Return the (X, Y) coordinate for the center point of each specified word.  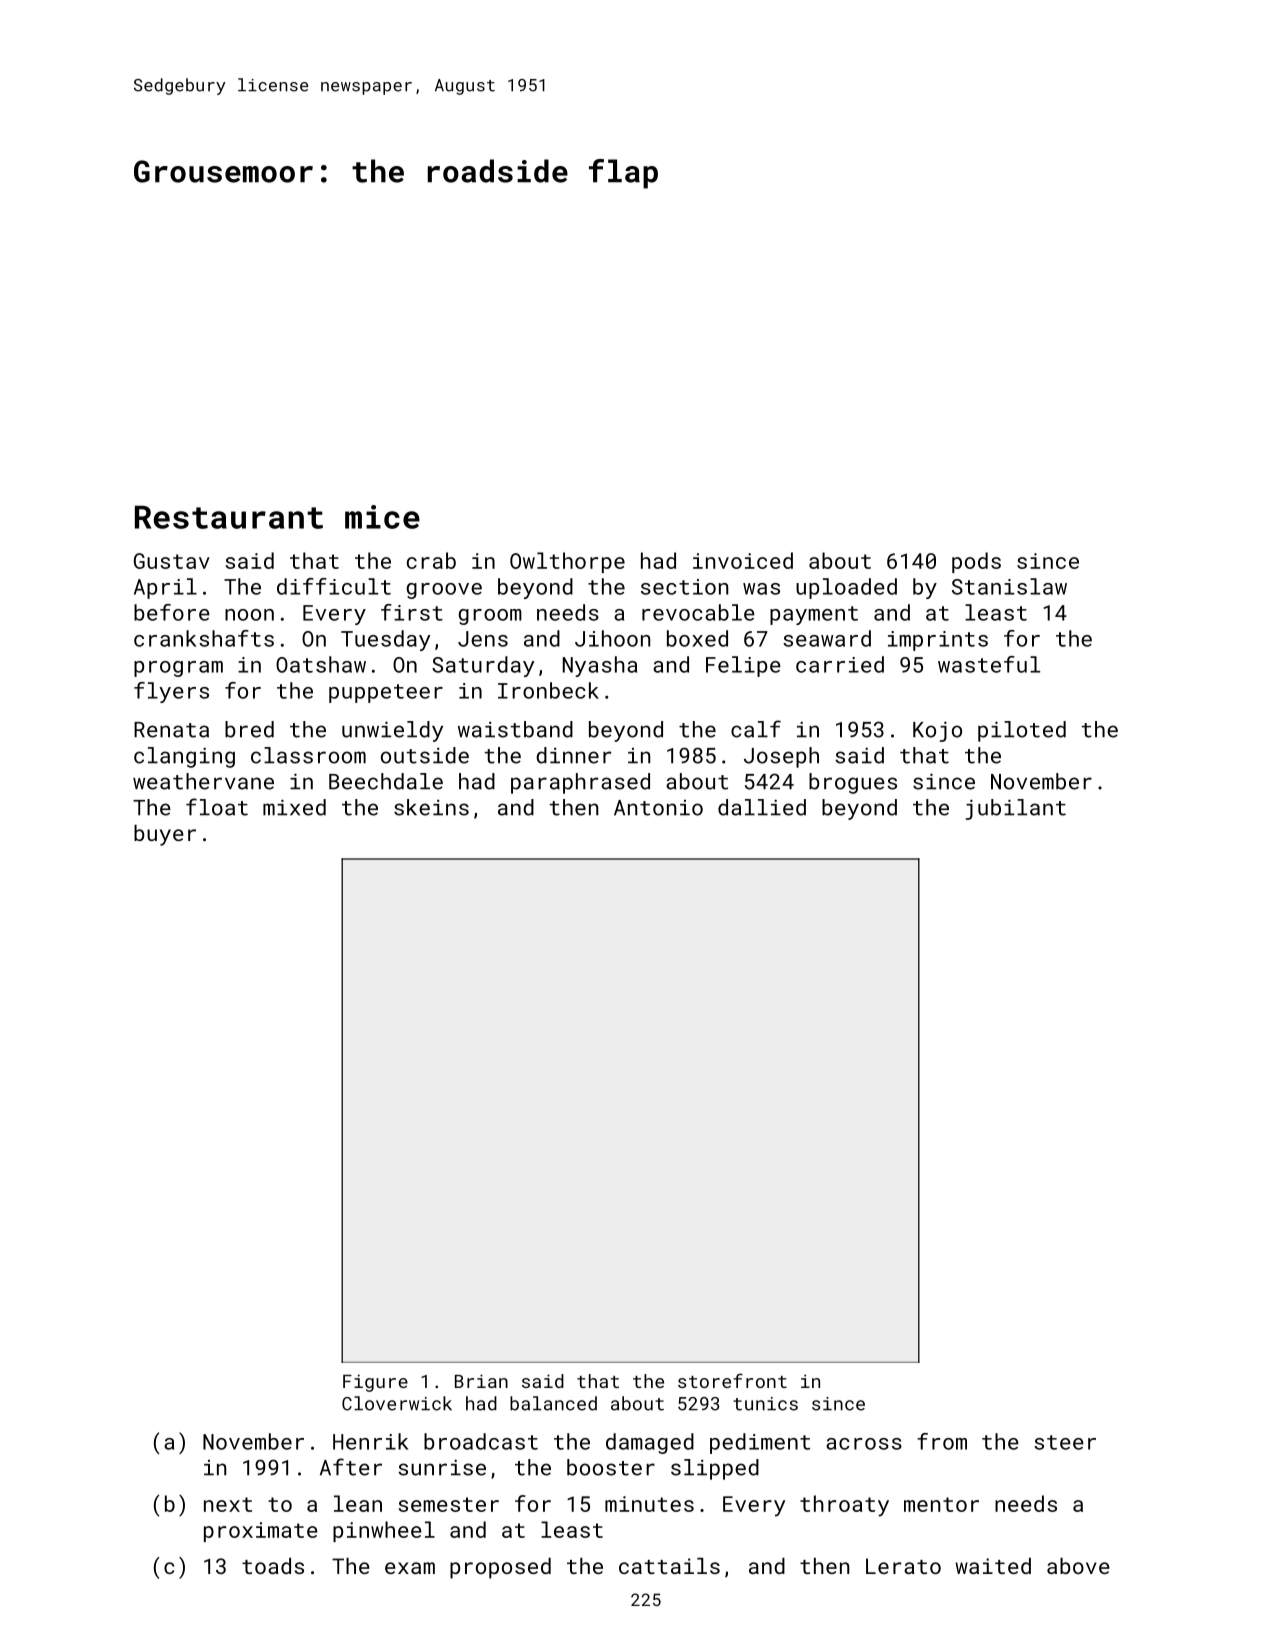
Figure (375, 1383)
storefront (732, 1380)
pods (976, 562)
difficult (334, 586)
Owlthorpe (567, 562)
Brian (481, 1381)
